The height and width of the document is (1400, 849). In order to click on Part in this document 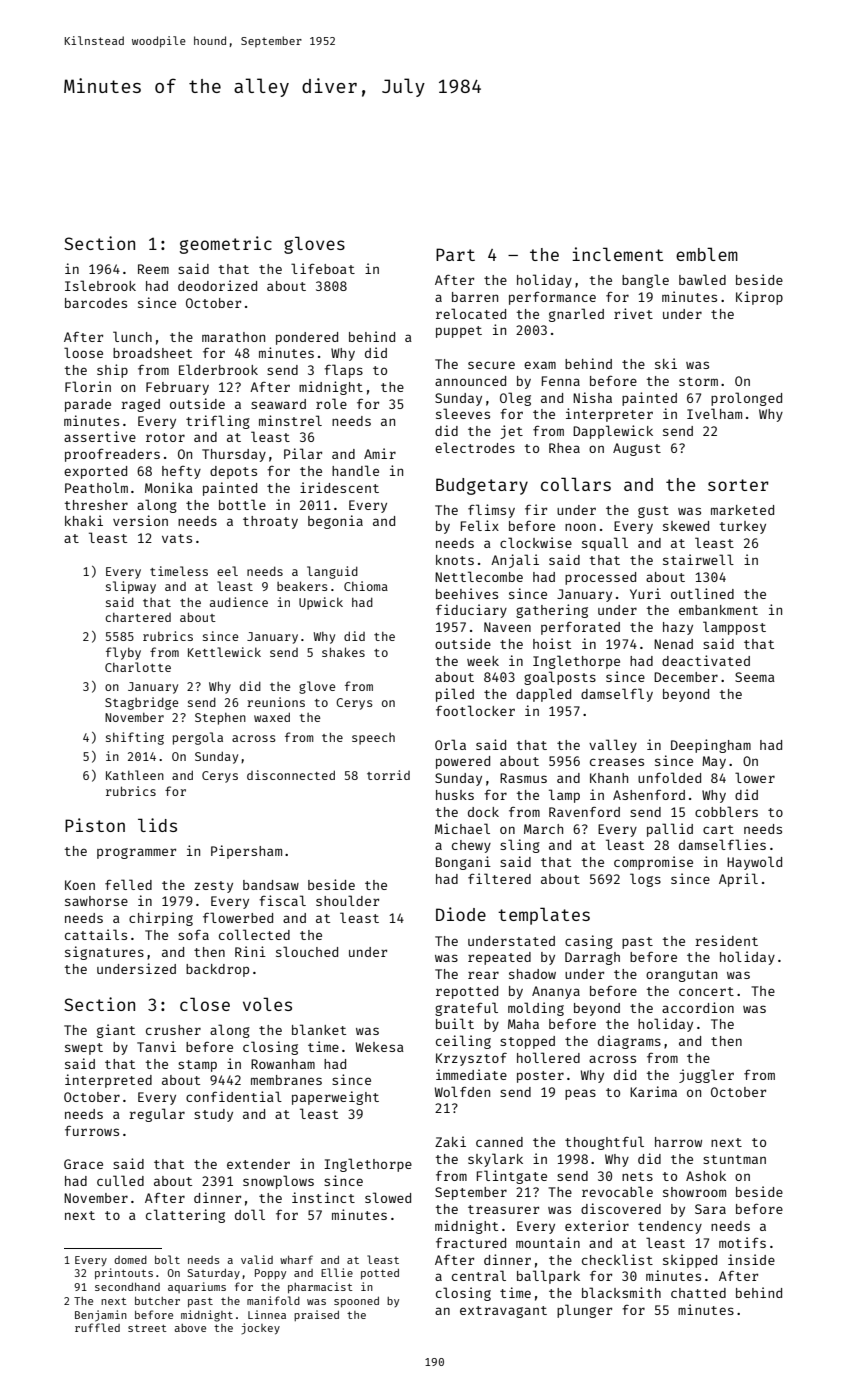, I will do `click(455, 254)`.
